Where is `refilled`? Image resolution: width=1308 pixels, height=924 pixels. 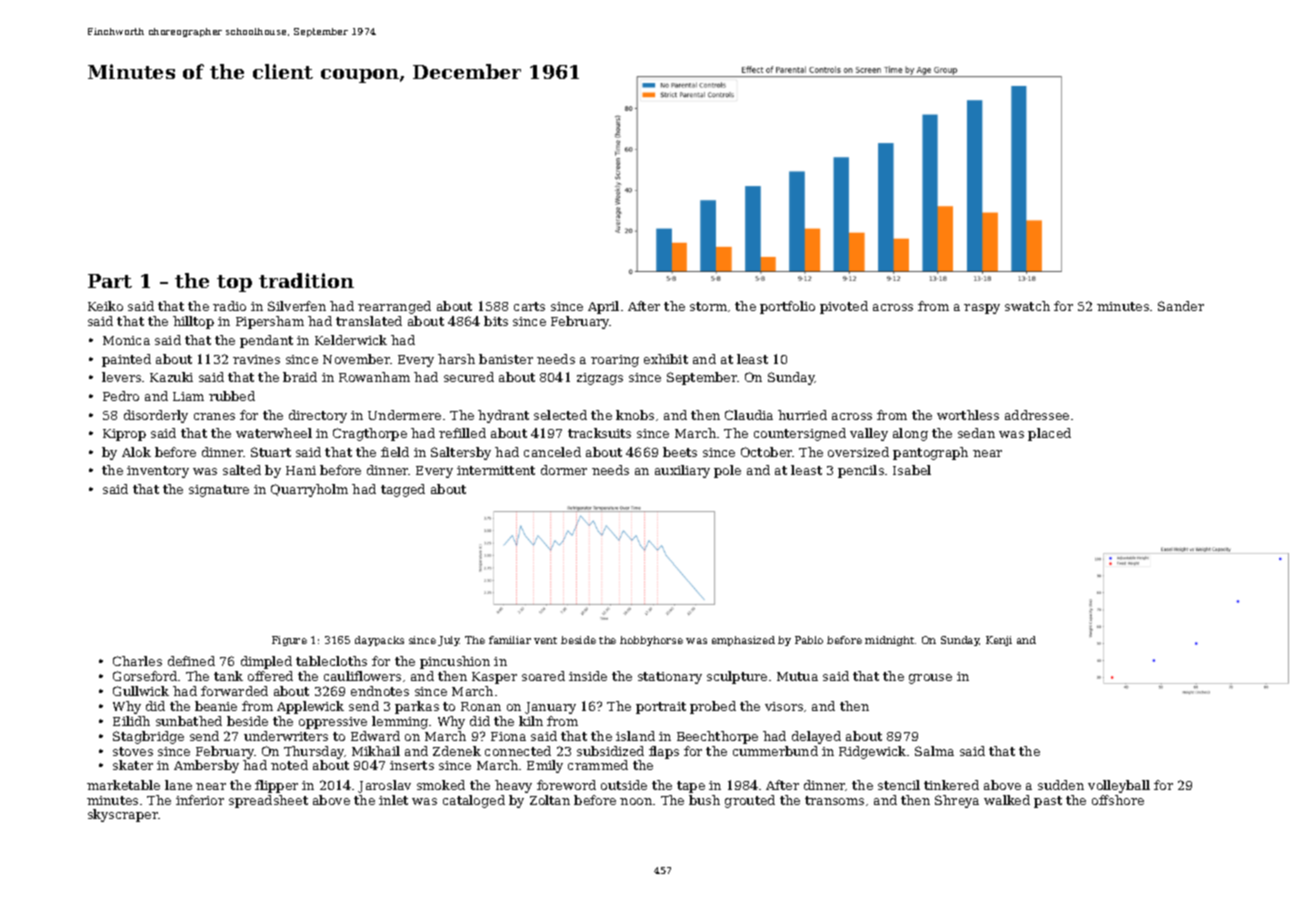 refilled is located at coordinates (462, 433).
